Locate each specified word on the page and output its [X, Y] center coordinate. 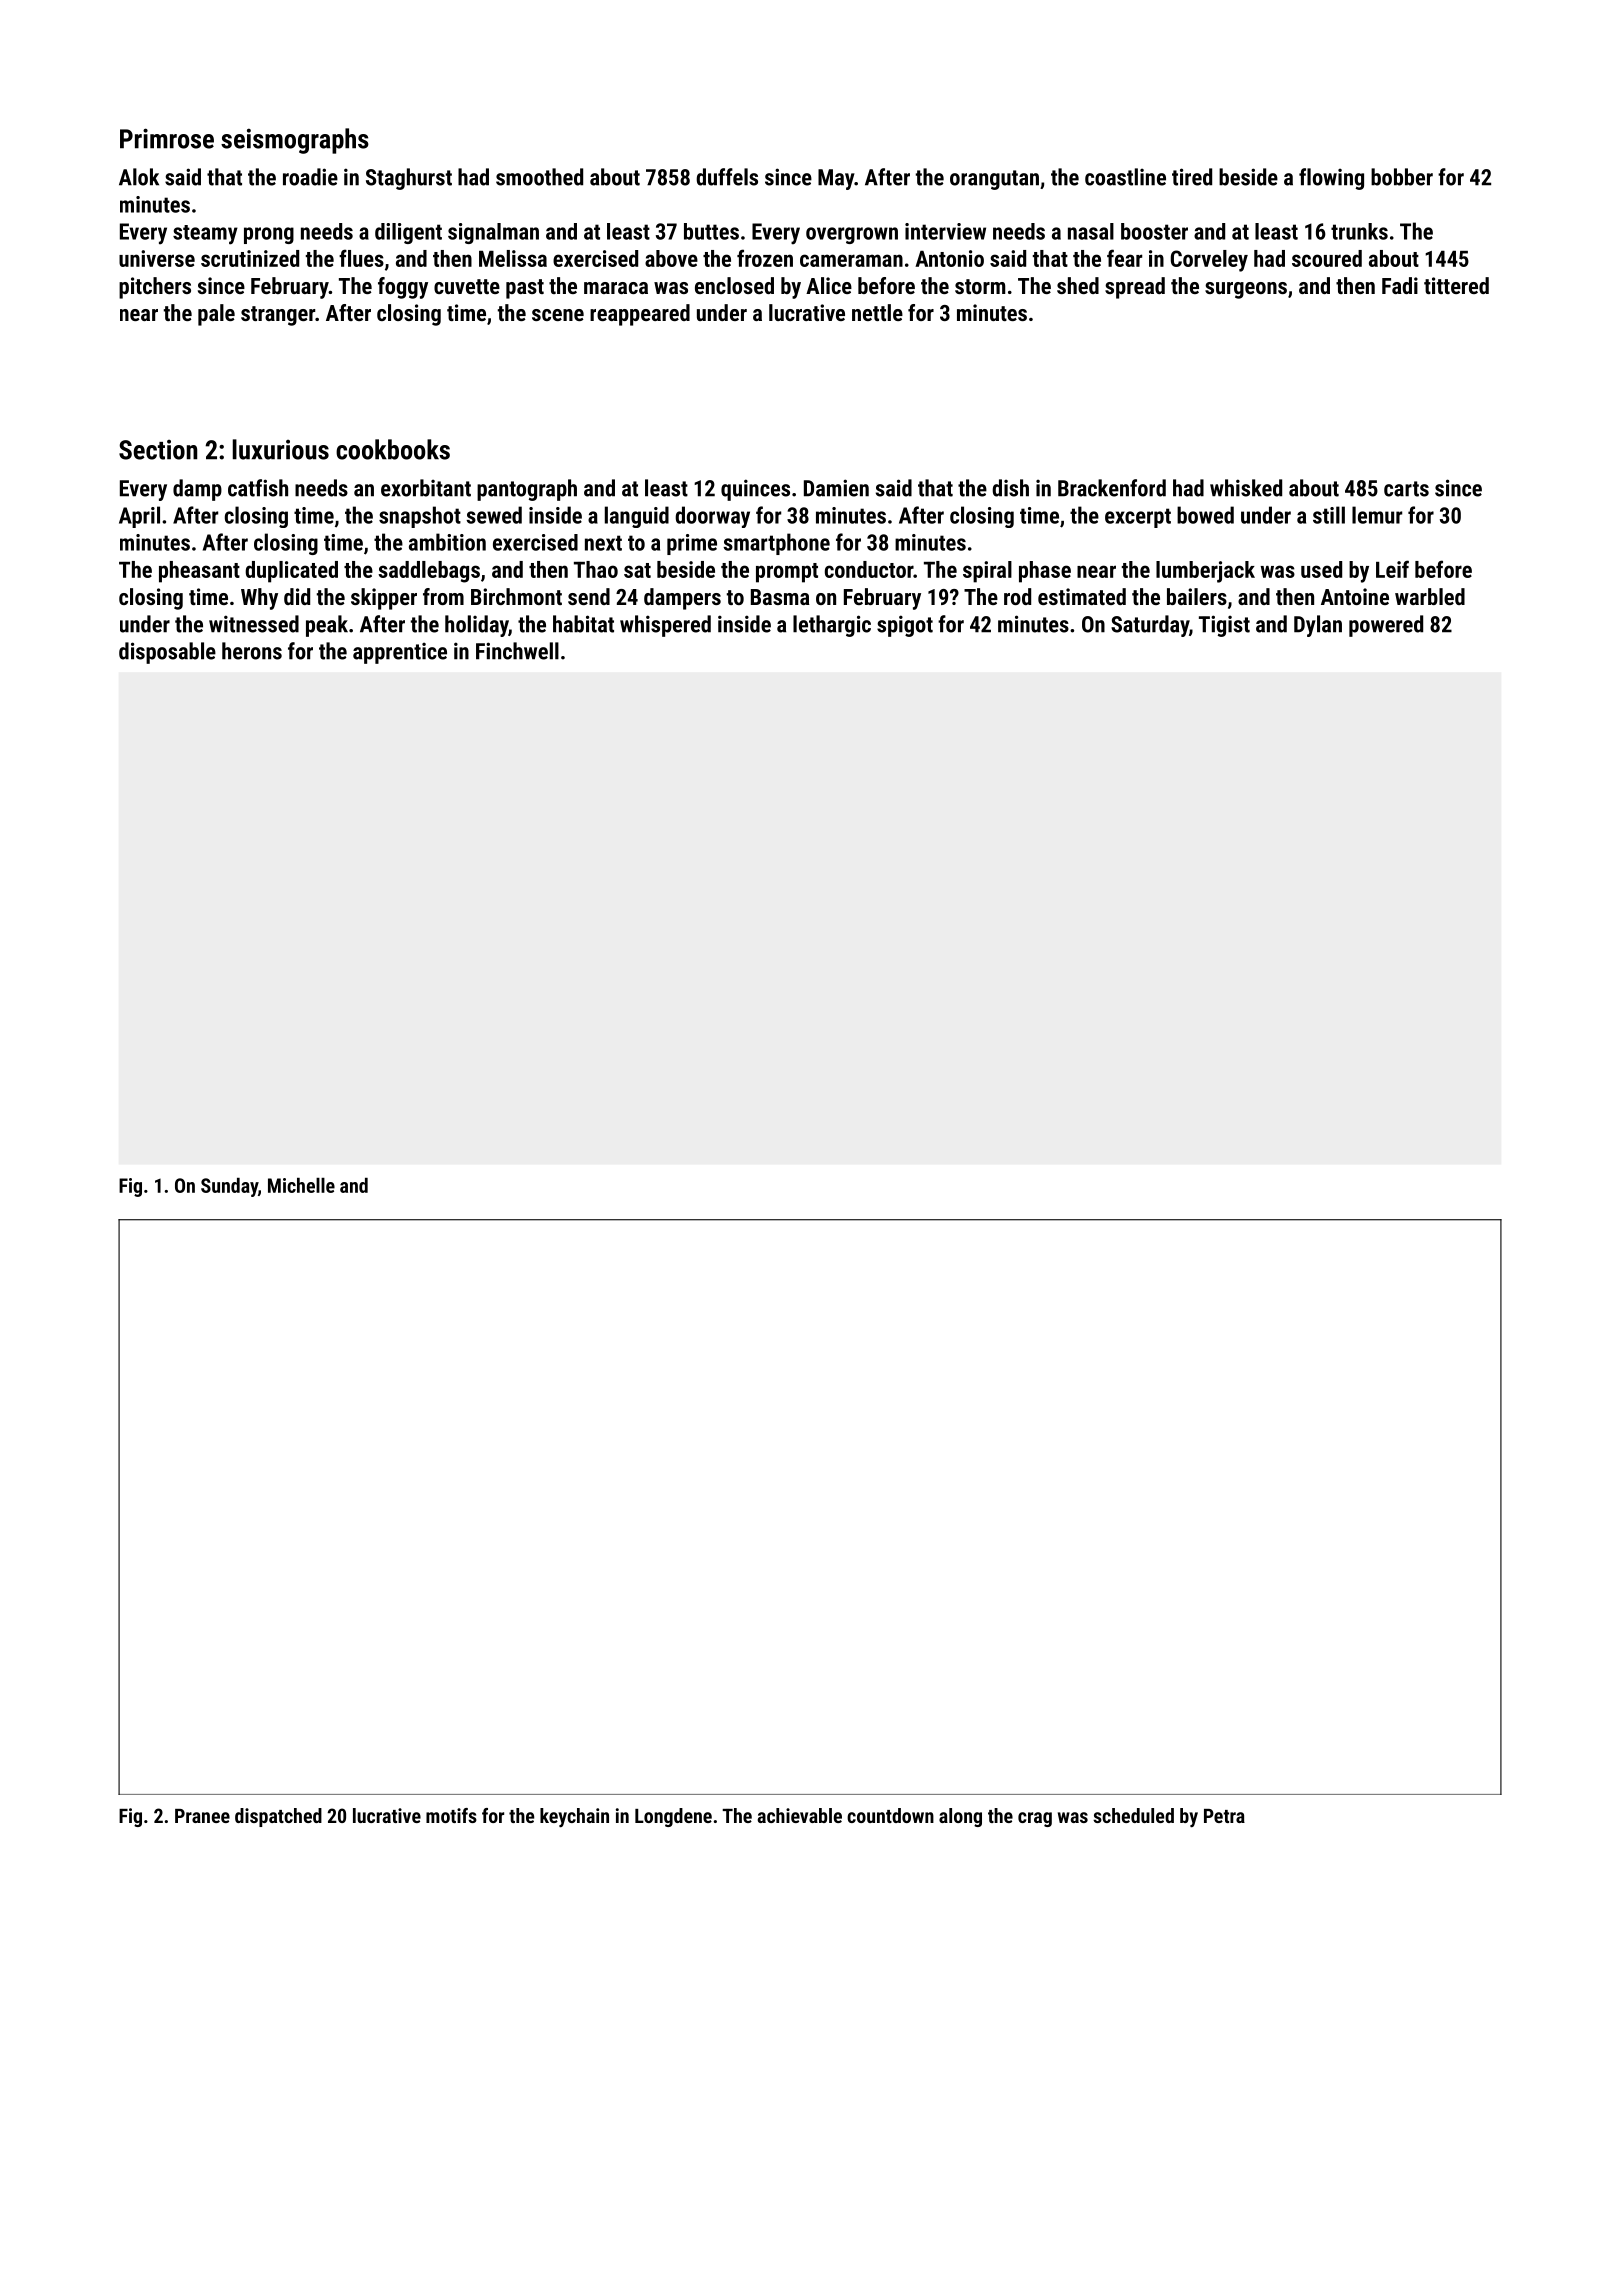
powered [1386, 626]
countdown [890, 1815]
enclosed [734, 285]
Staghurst [409, 179]
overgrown [852, 235]
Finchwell [517, 651]
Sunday [229, 1187]
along [960, 1817]
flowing [1331, 179]
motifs [451, 1815]
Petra [1224, 1816]
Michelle [301, 1185]
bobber [1402, 177]
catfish [258, 488]
